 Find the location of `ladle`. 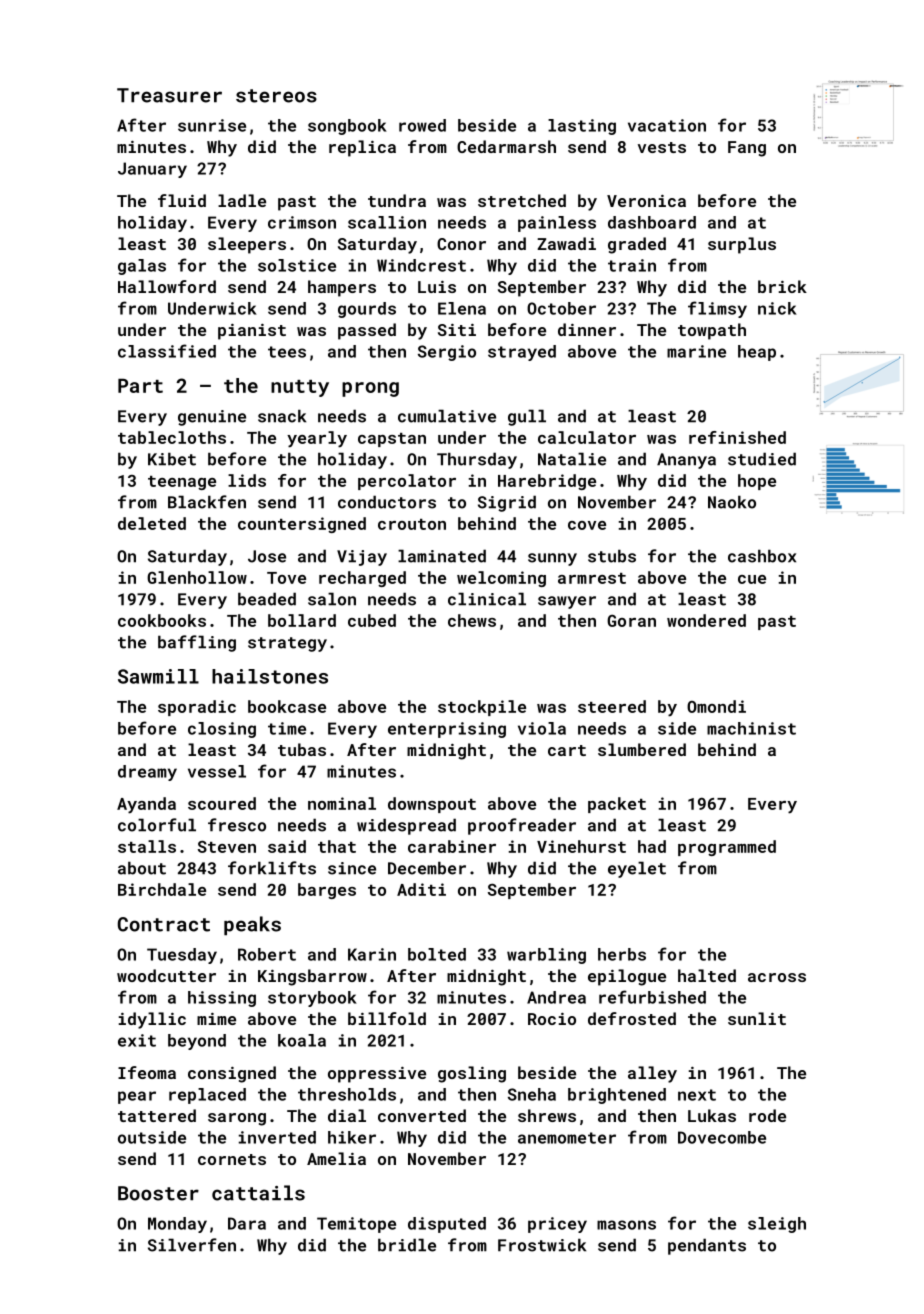

ladle is located at coordinates (242, 200).
